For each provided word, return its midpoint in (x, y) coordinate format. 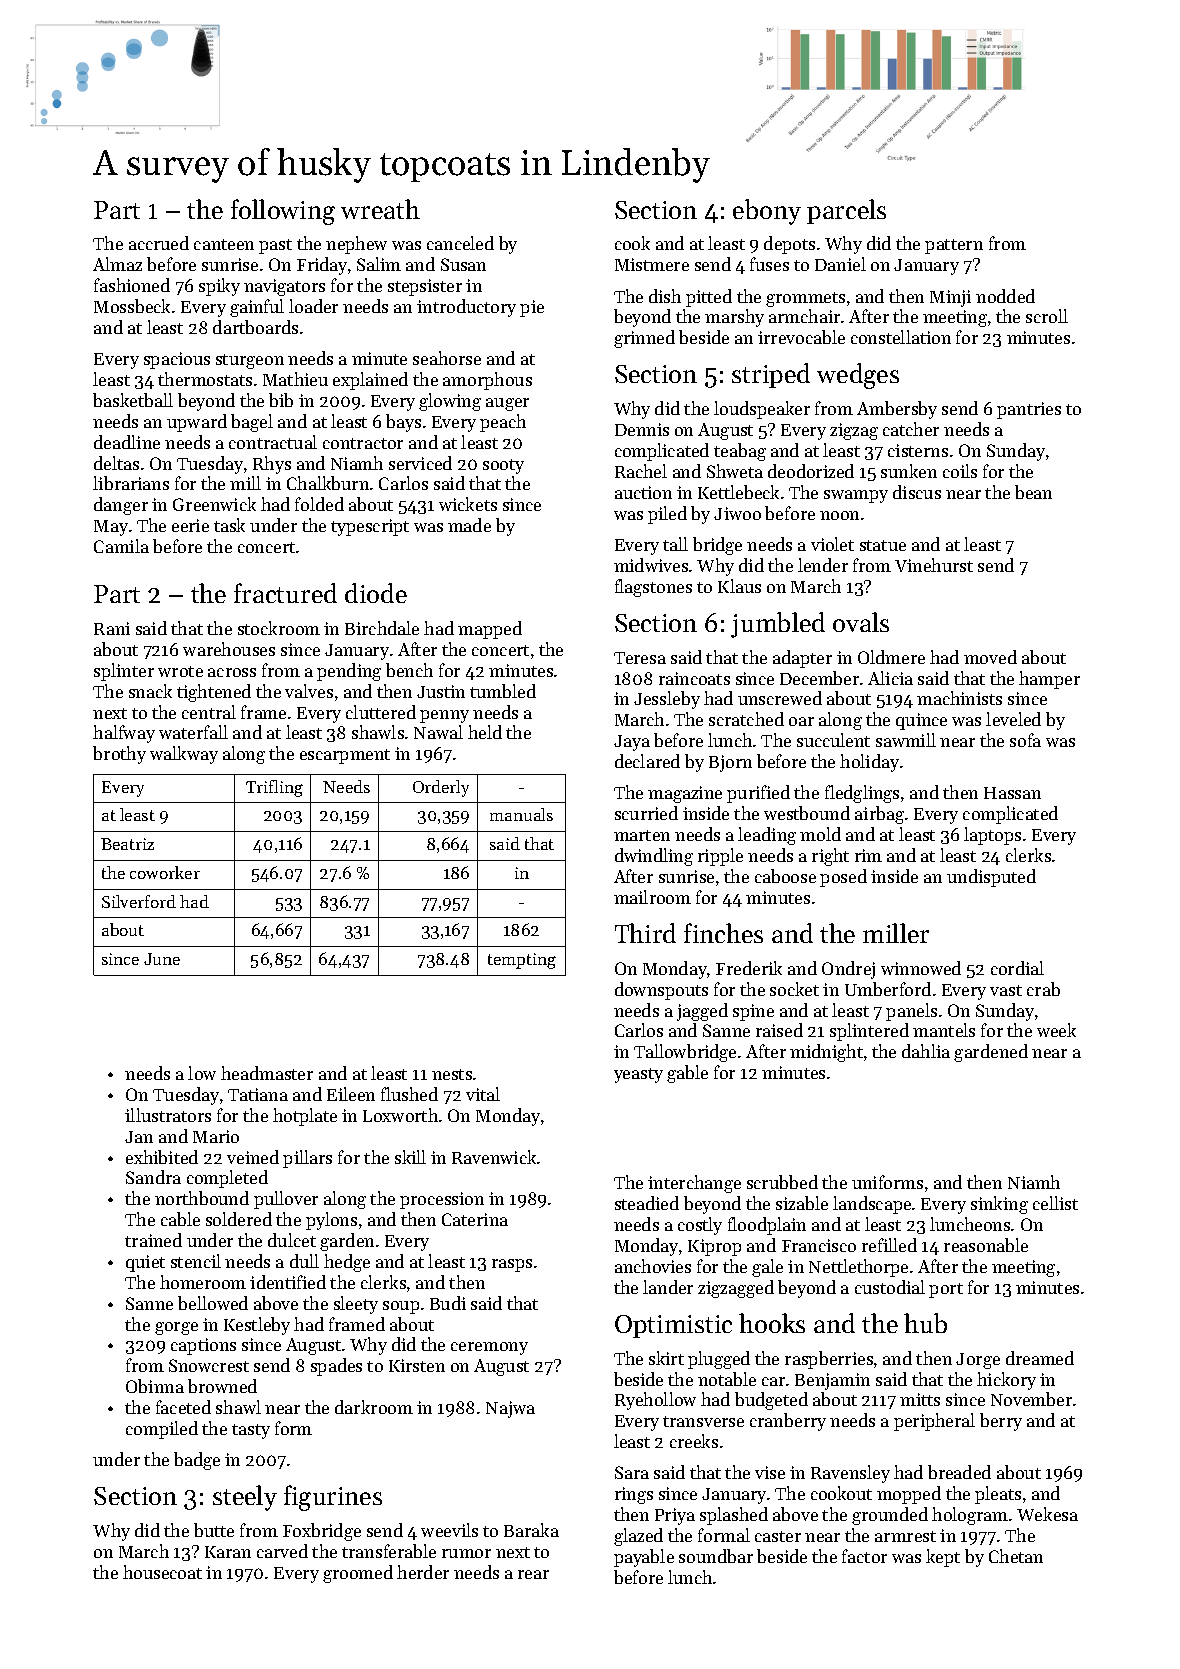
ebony (767, 212)
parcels (846, 211)
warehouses (229, 649)
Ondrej (848, 970)
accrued (159, 243)
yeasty (638, 1075)
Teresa (640, 658)
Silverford (139, 901)
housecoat (162, 1572)
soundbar (716, 1556)
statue (883, 545)
